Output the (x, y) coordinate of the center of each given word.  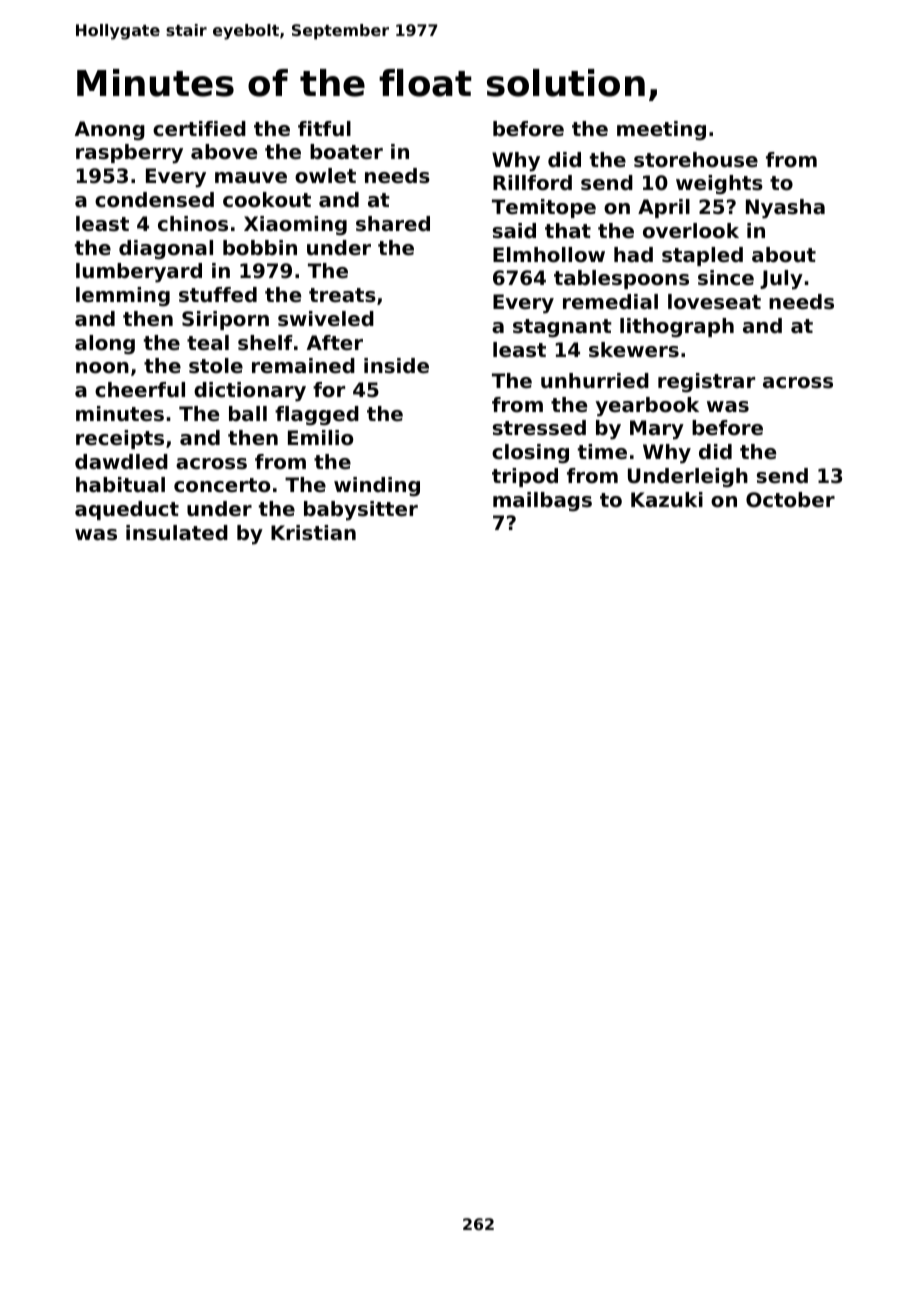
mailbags (542, 502)
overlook (691, 231)
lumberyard (139, 273)
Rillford (532, 183)
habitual (120, 485)
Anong (110, 131)
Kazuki (667, 499)
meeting (661, 131)
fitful (324, 129)
